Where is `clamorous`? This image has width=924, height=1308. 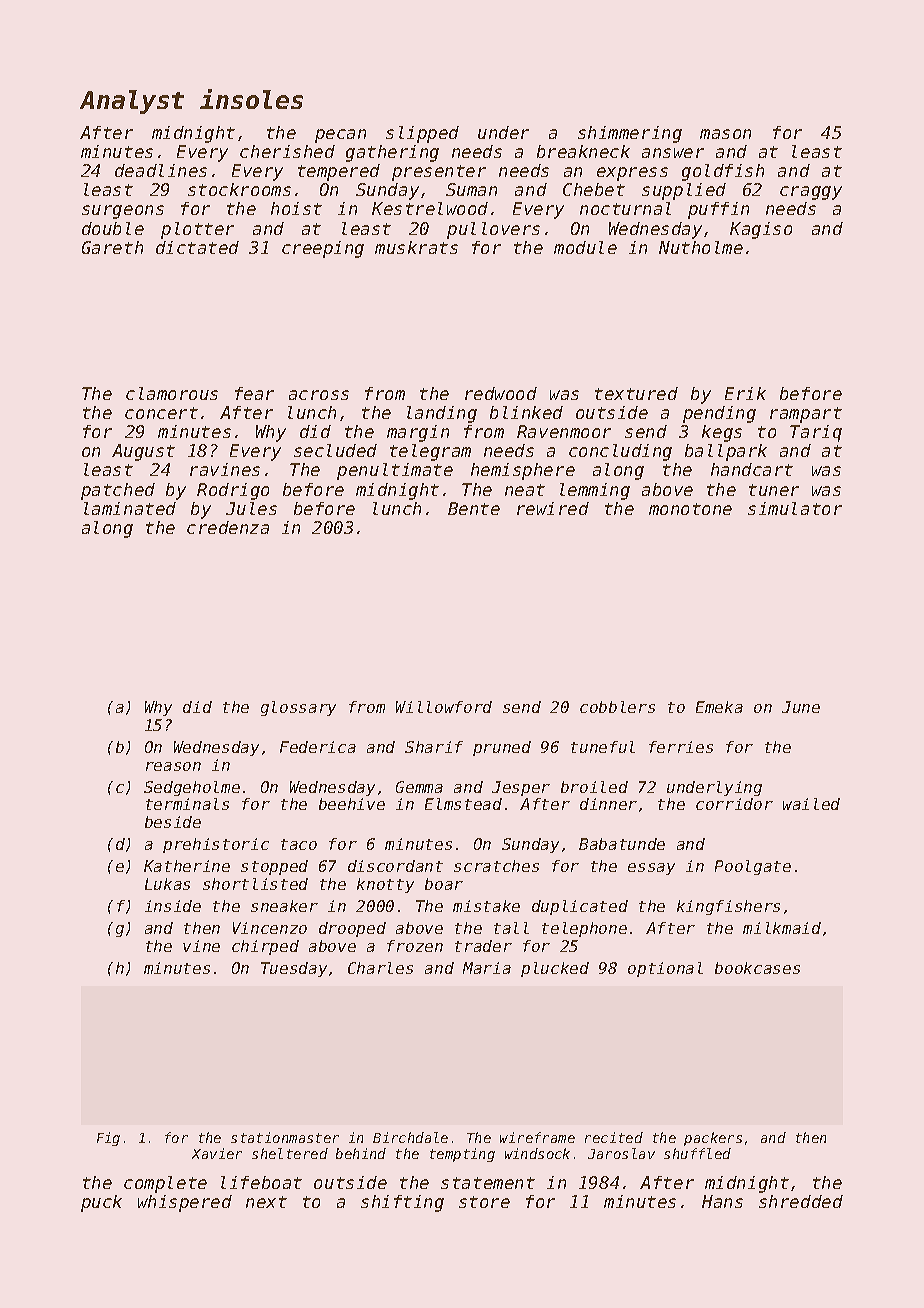 clamorous is located at coordinates (172, 393).
